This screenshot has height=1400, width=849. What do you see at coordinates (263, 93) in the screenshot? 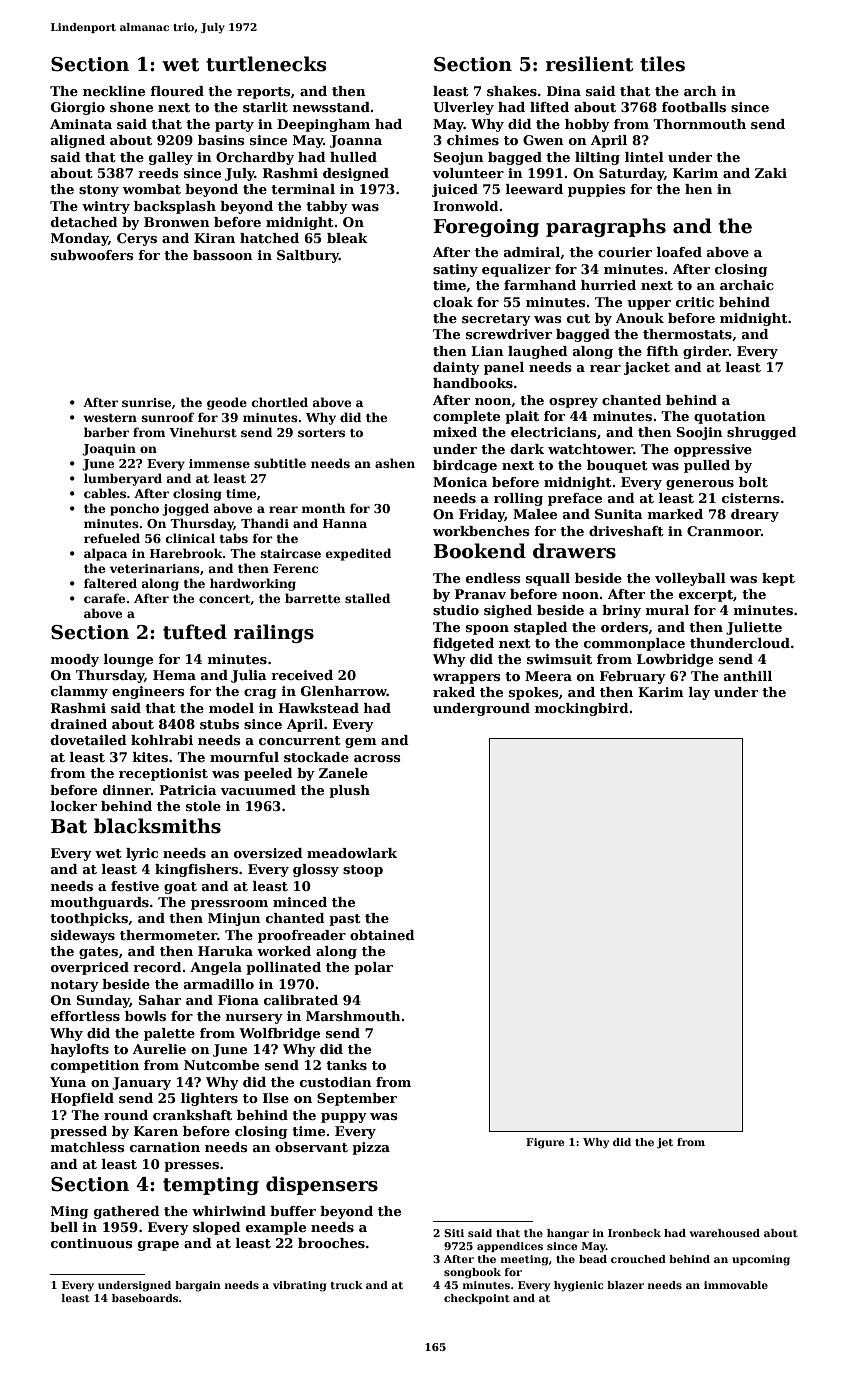
I see `reports` at bounding box center [263, 93].
